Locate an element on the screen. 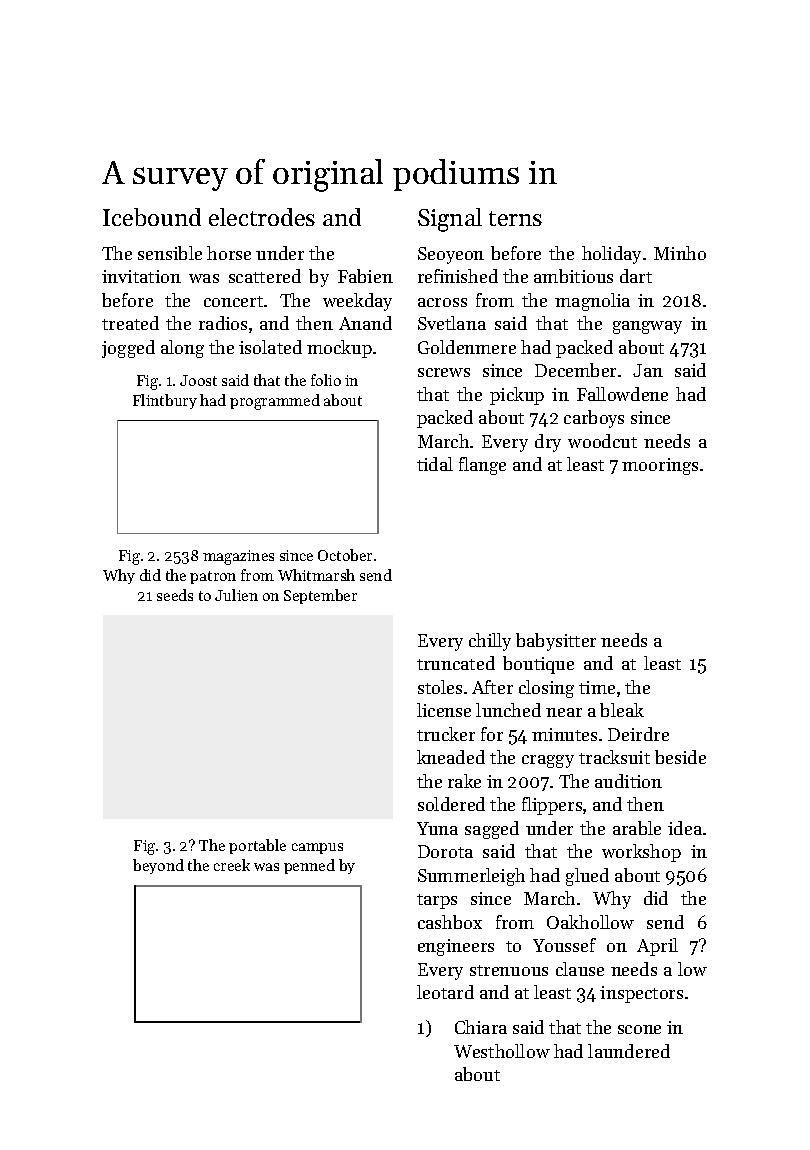 The image size is (810, 1150). September is located at coordinates (320, 596).
